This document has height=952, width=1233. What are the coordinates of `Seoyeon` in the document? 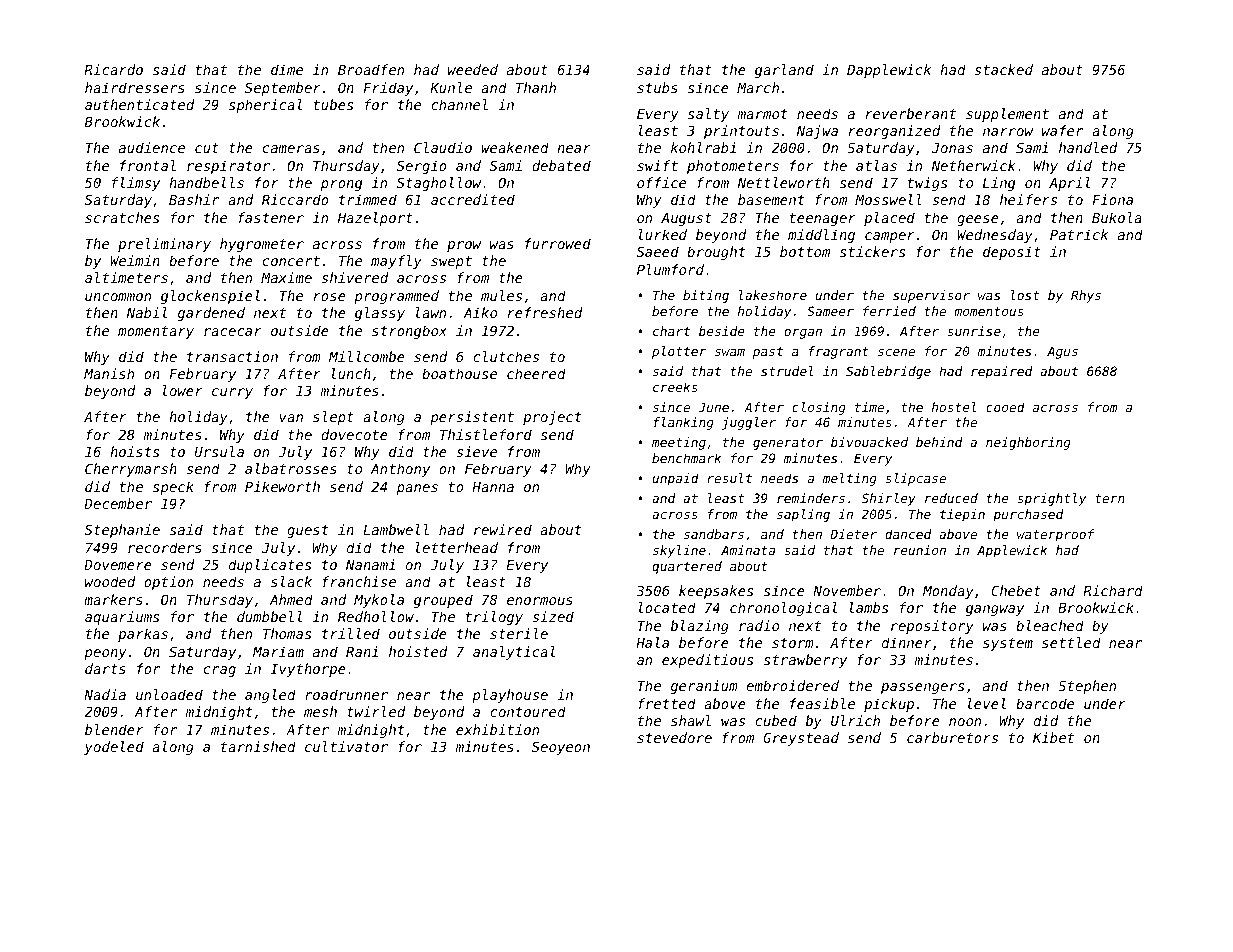 It's located at (561, 748).
